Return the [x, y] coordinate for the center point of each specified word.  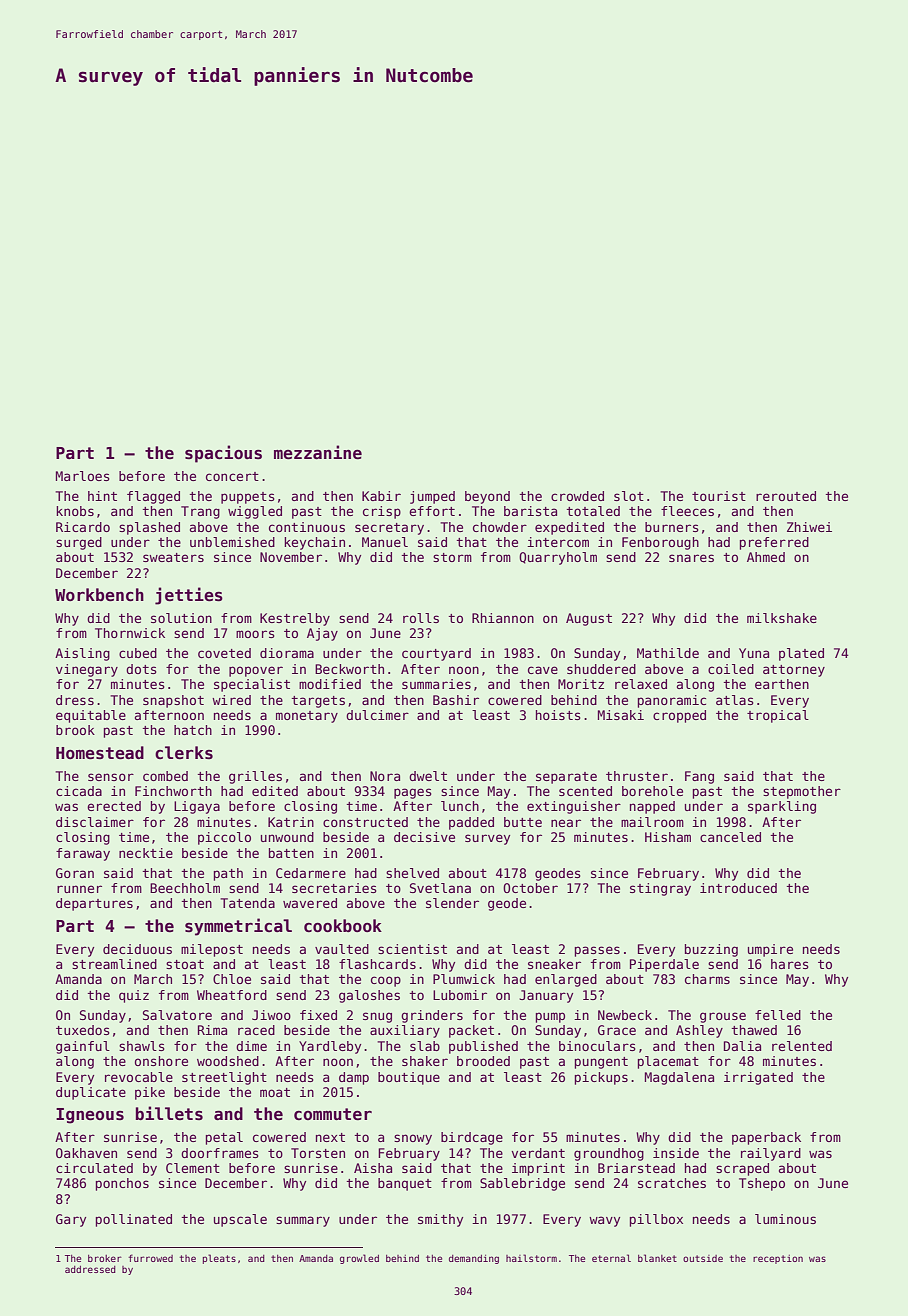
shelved [412, 873]
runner [79, 889]
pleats [219, 1259]
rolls [421, 618]
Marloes [83, 476]
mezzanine [318, 452]
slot [629, 496]
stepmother [802, 792]
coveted [224, 653]
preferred [774, 543]
